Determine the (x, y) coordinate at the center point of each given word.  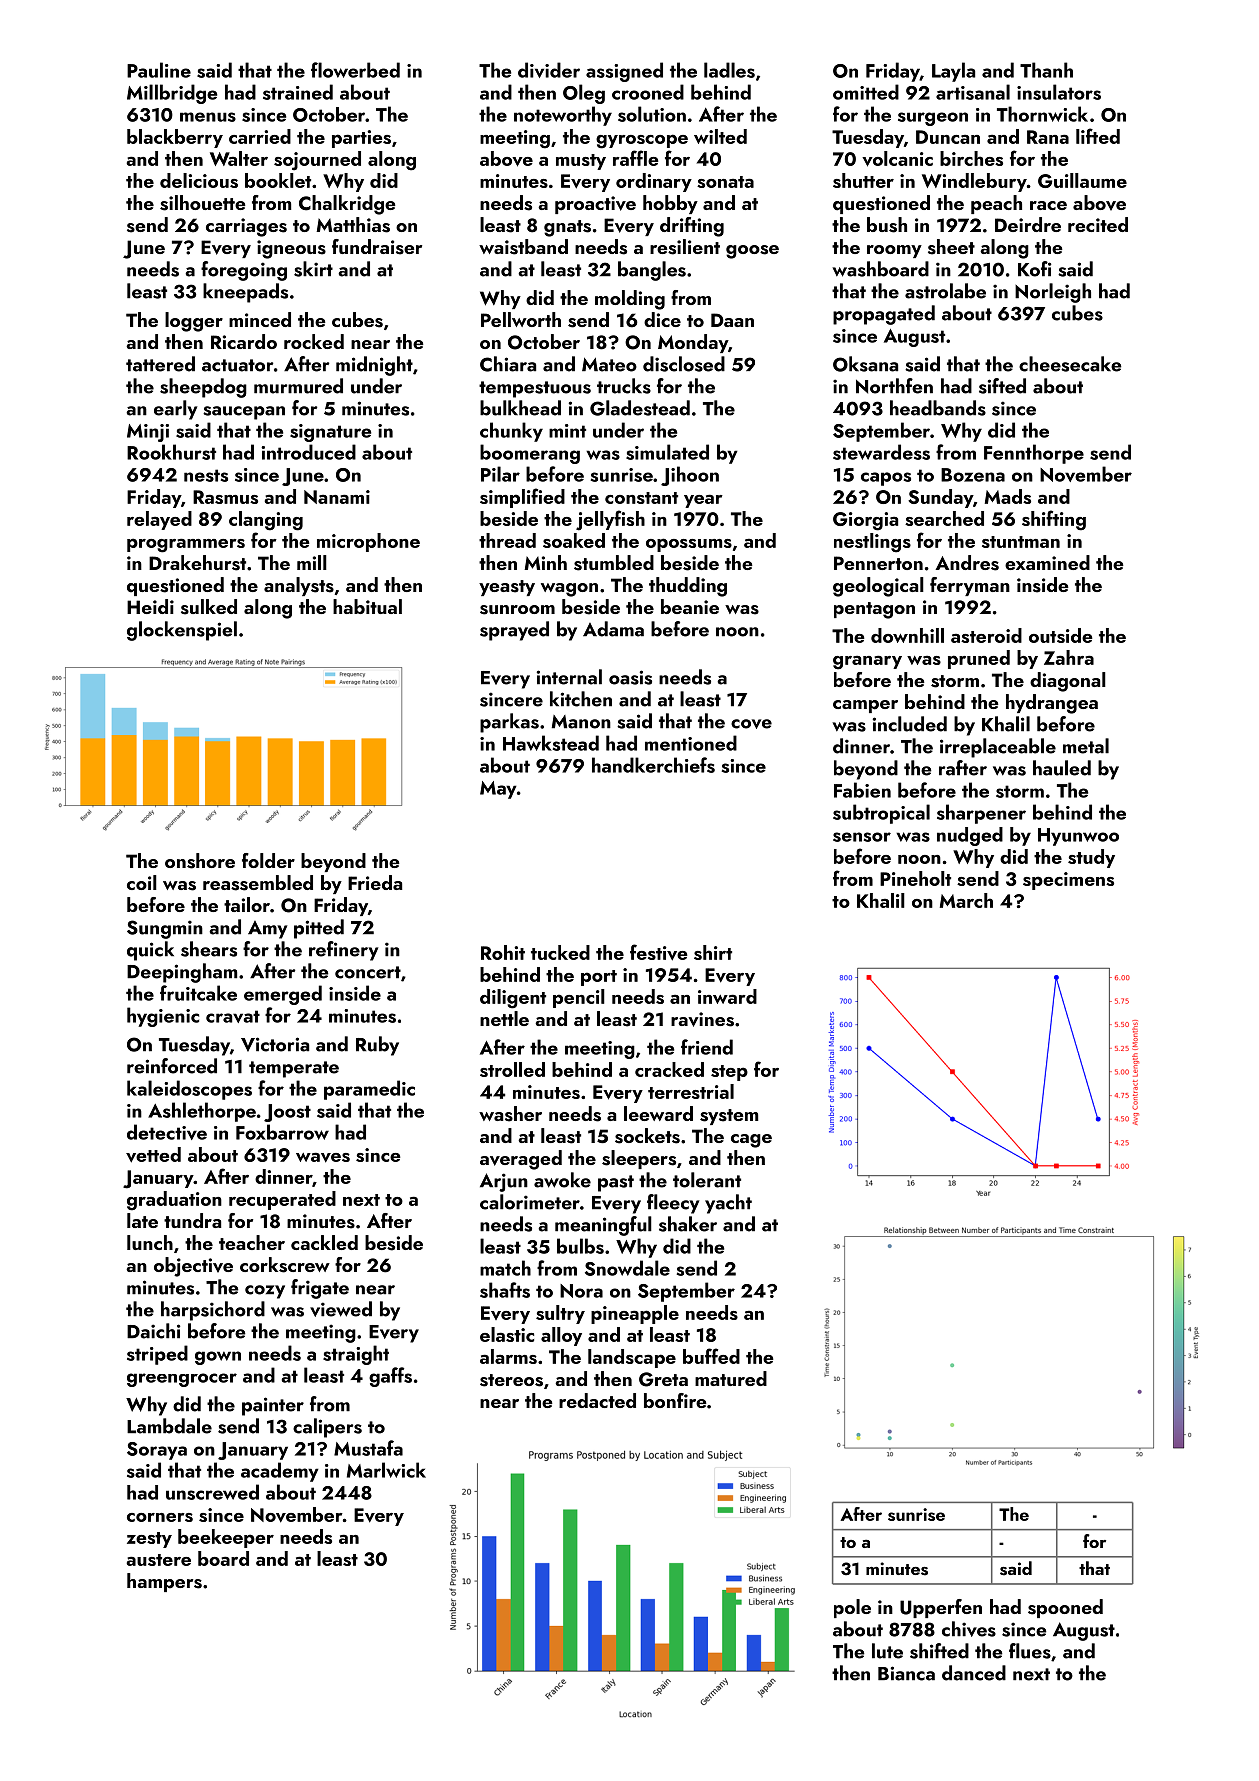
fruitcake (198, 993)
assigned (624, 72)
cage (751, 1141)
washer (510, 1114)
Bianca (906, 1673)
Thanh (1046, 70)
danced (974, 1673)
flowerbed (355, 70)
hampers (164, 1582)
